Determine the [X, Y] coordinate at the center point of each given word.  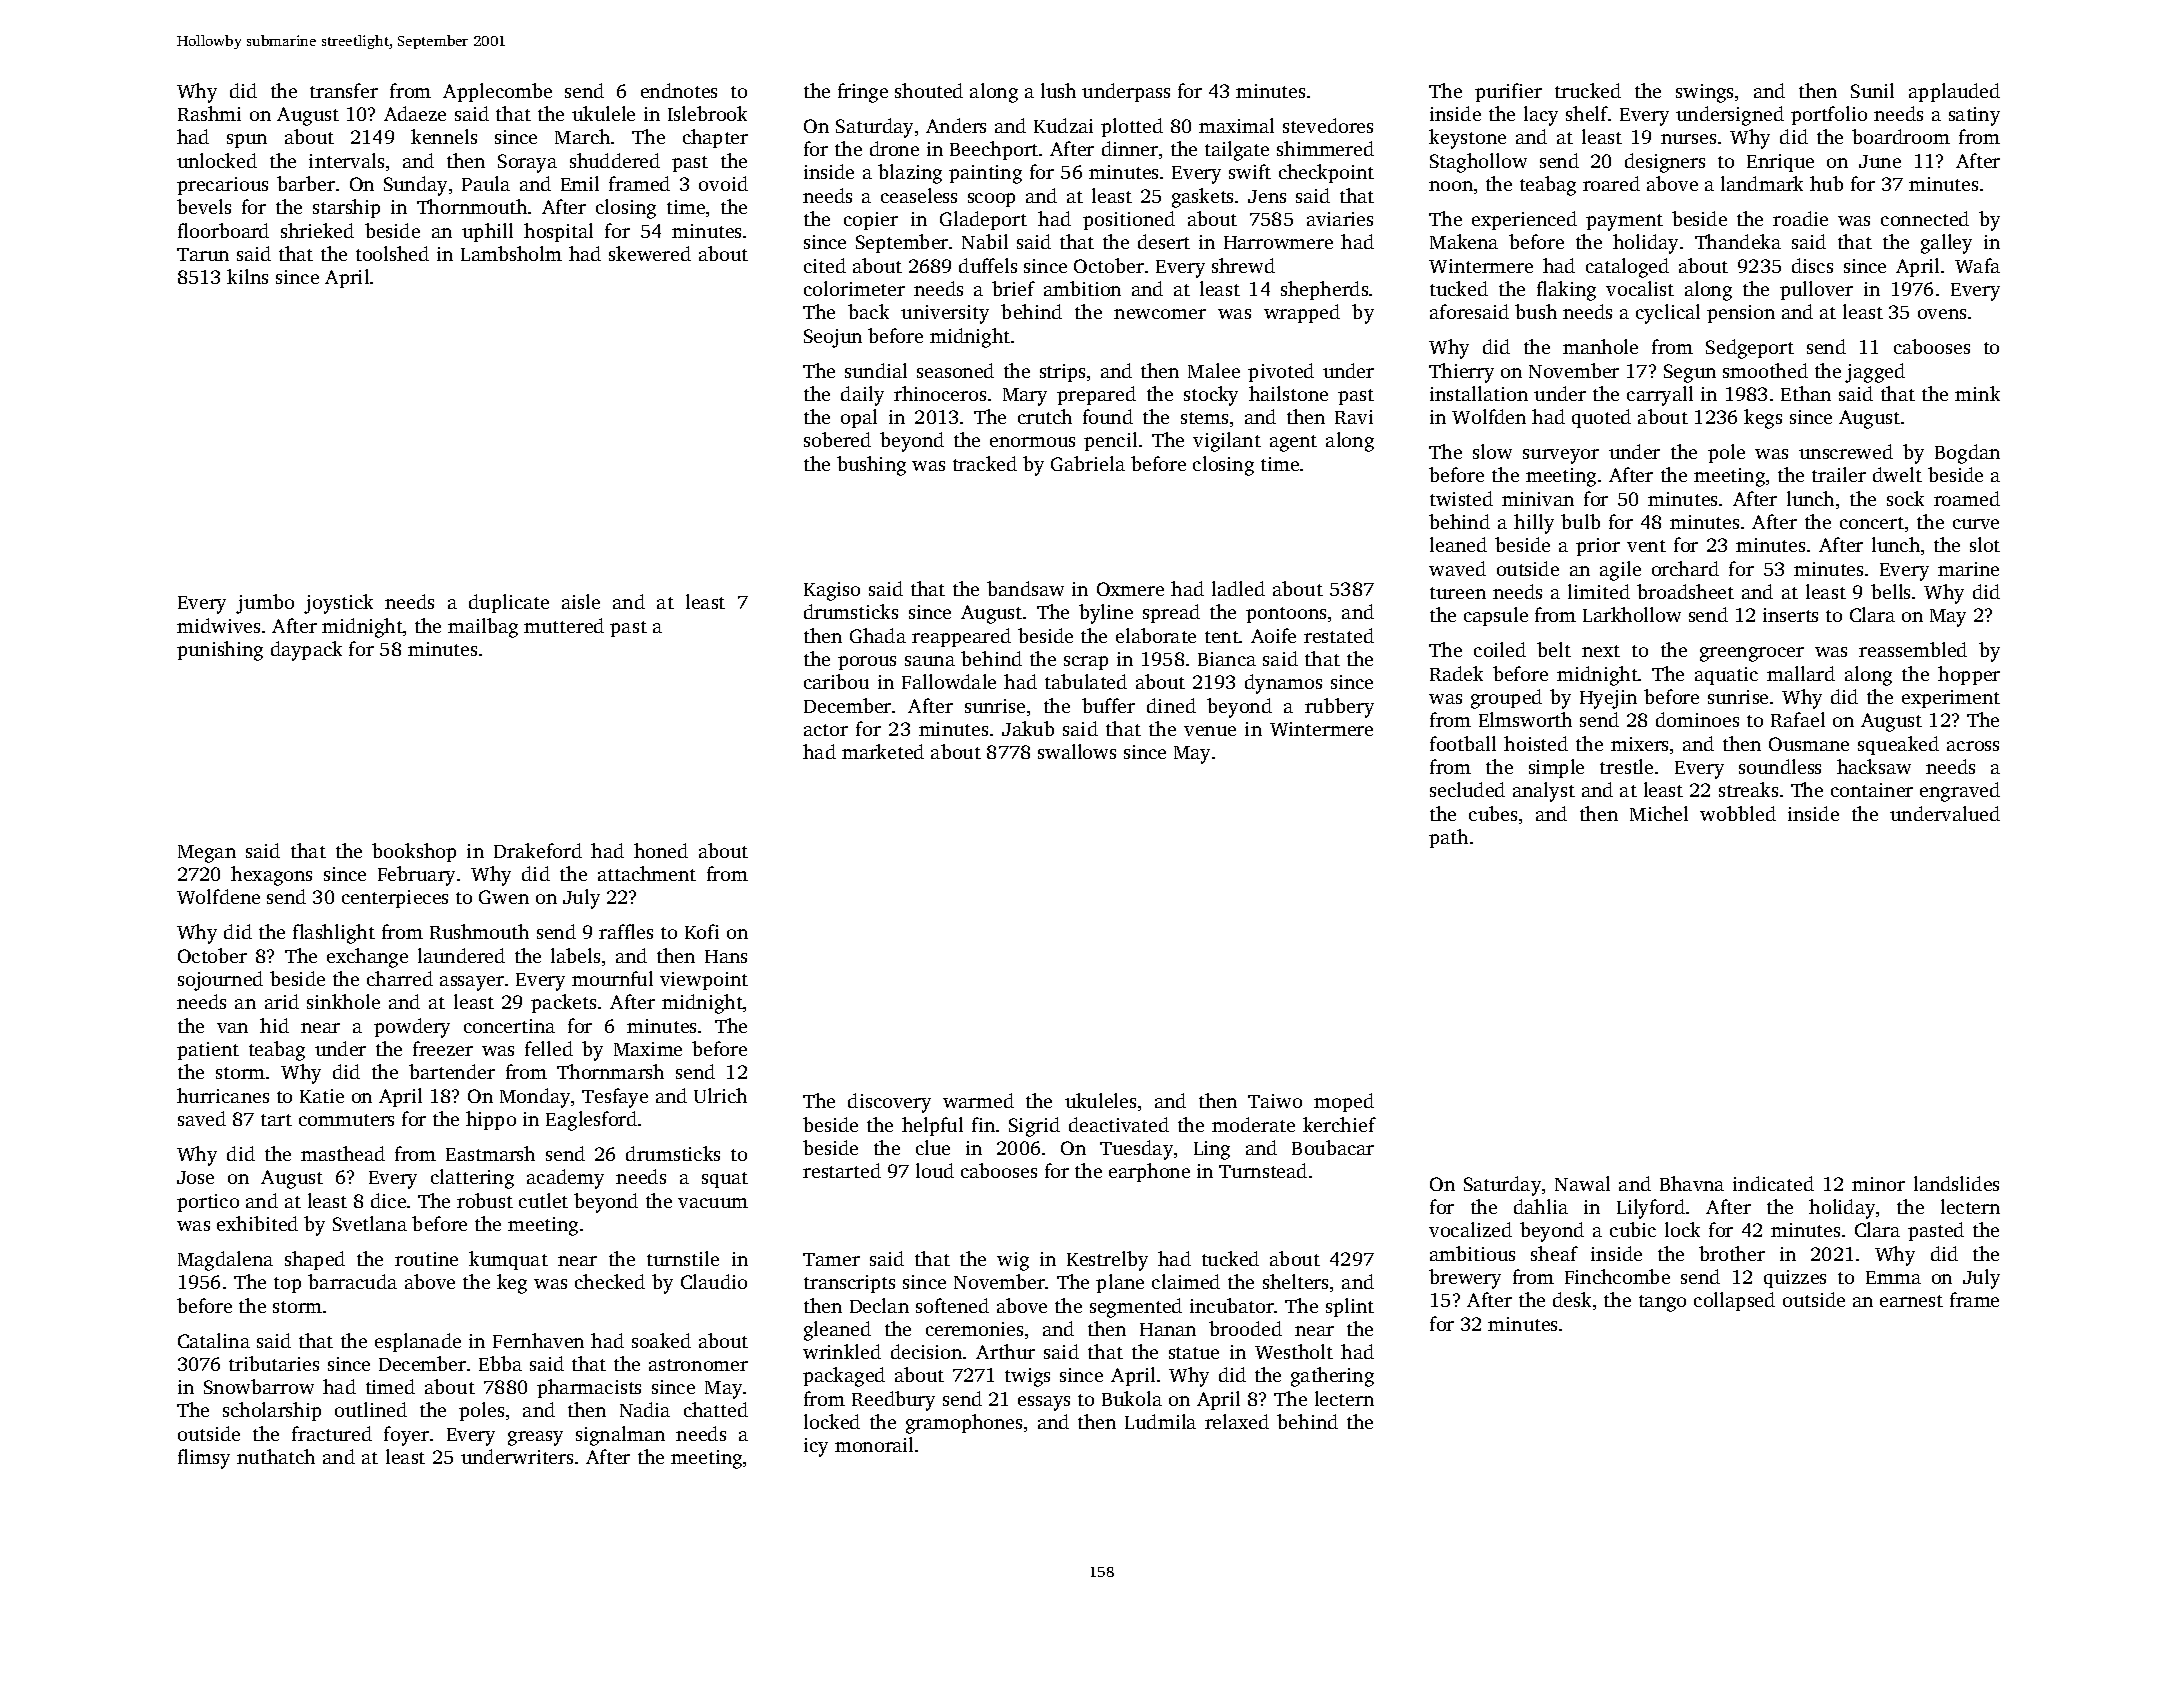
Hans [726, 956]
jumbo [265, 604]
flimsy [204, 1459]
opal [859, 418]
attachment [647, 873]
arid [282, 1001]
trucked [1588, 90]
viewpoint [704, 981]
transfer [344, 90]
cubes [1493, 813]
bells [1890, 591]
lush [1058, 90]
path [1448, 838]
